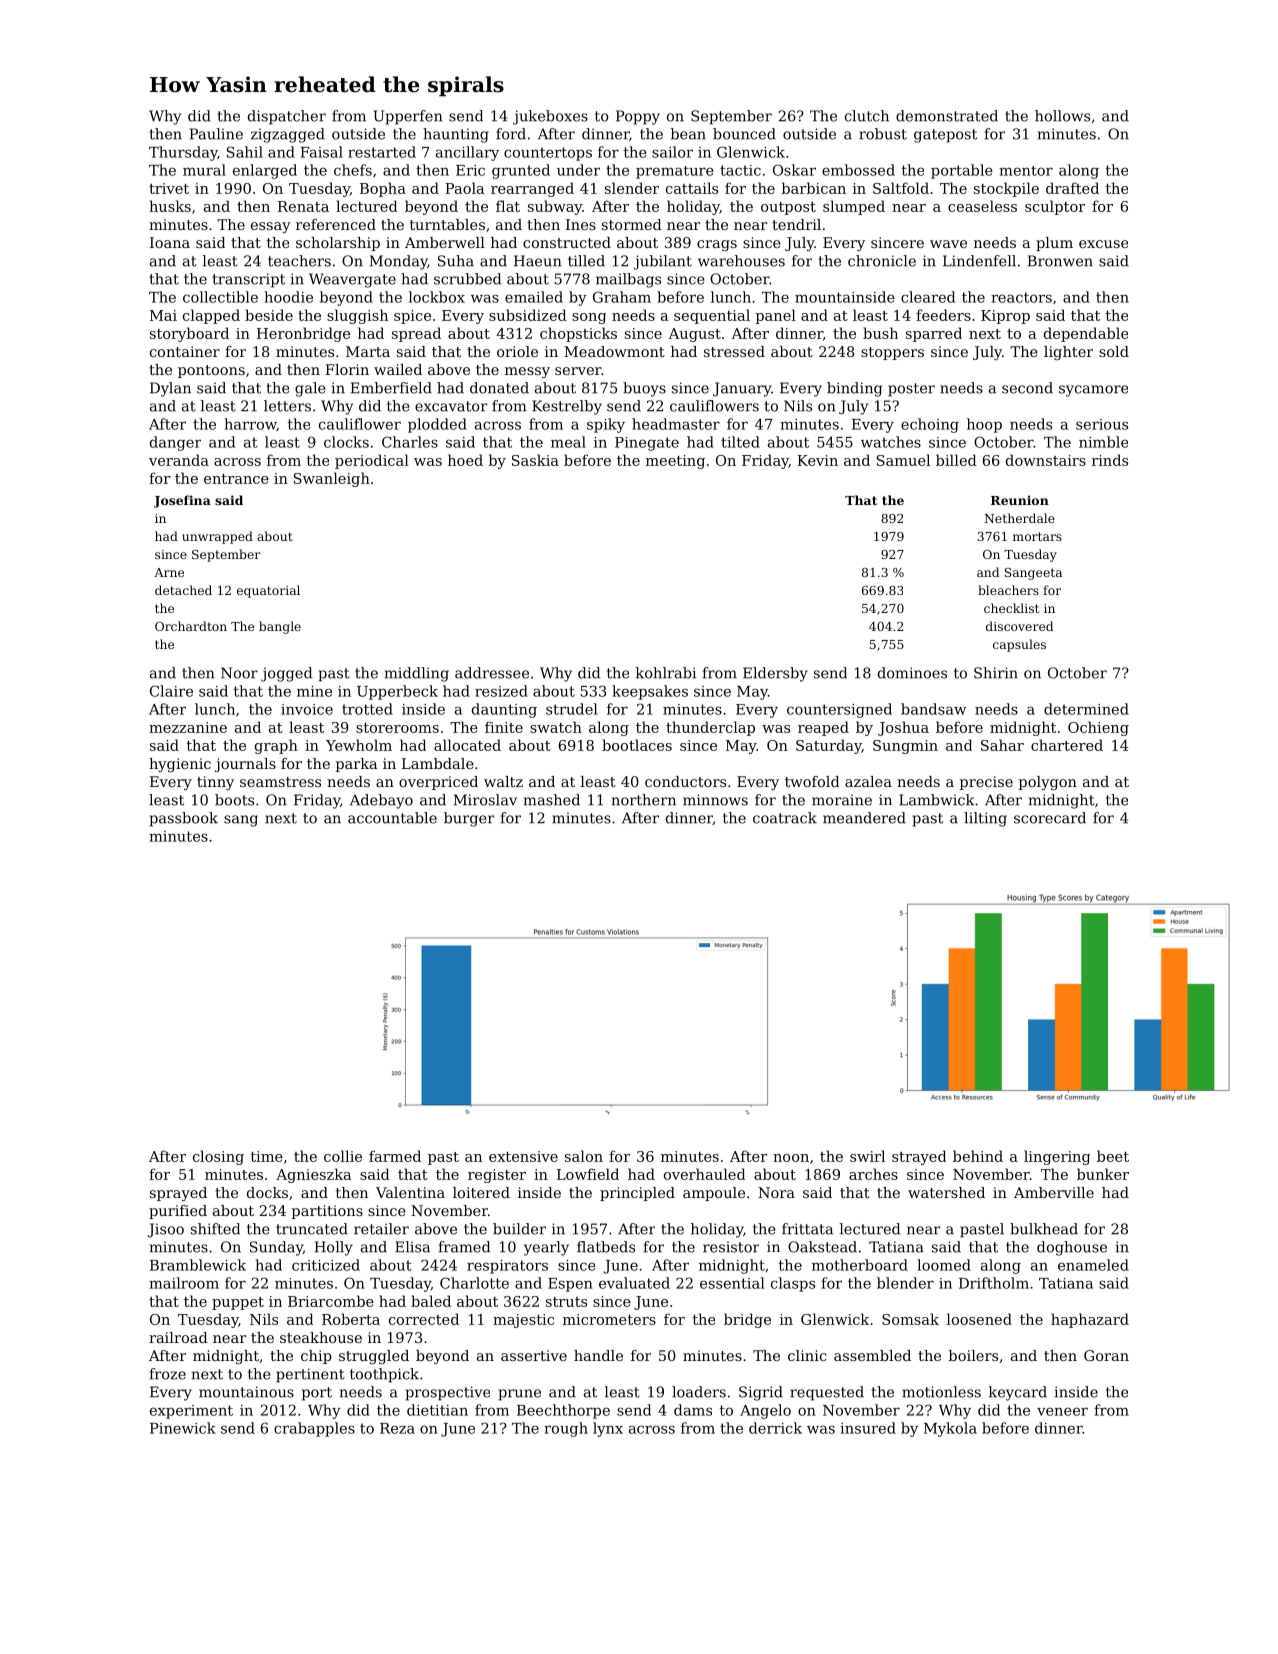 Image resolution: width=1278 pixels, height=1654 pixels. Describe the element at coordinates (469, 819) in the page. I see `burger` at that location.
